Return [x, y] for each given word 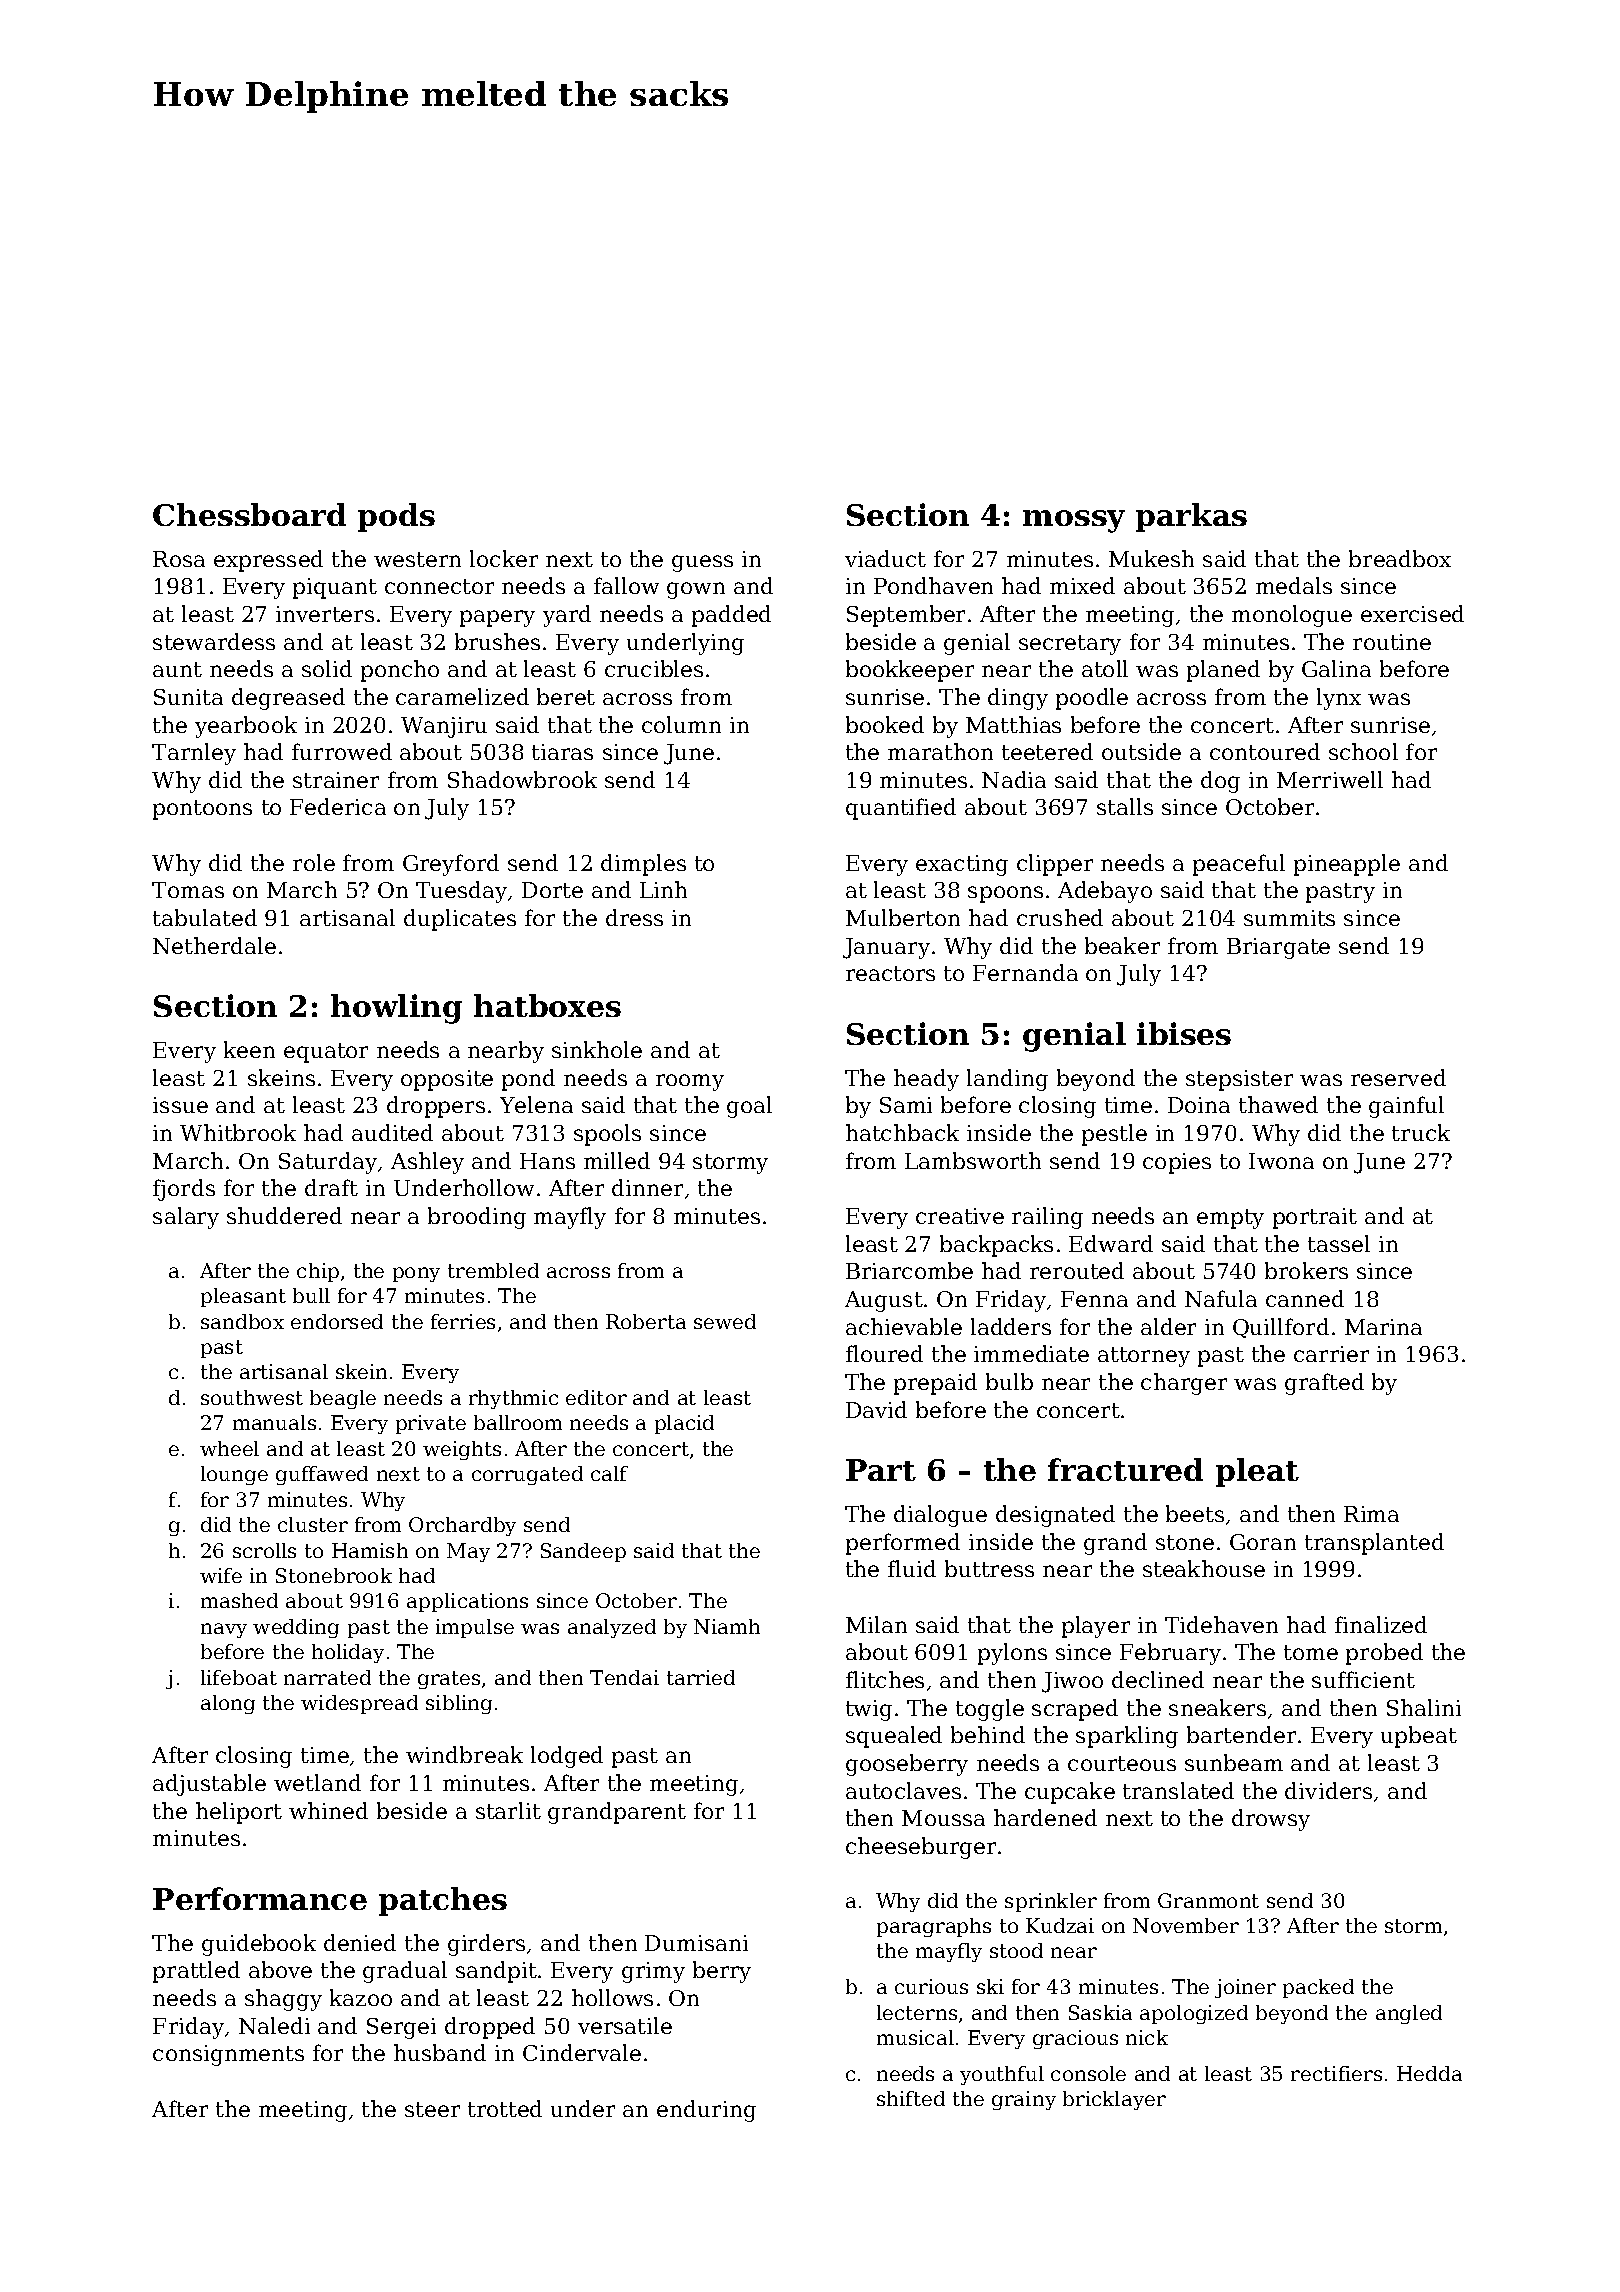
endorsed [337, 1321]
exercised [1412, 613]
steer [432, 2109]
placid [684, 1424]
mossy [1074, 521]
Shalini [1424, 1707]
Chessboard [249, 514]
